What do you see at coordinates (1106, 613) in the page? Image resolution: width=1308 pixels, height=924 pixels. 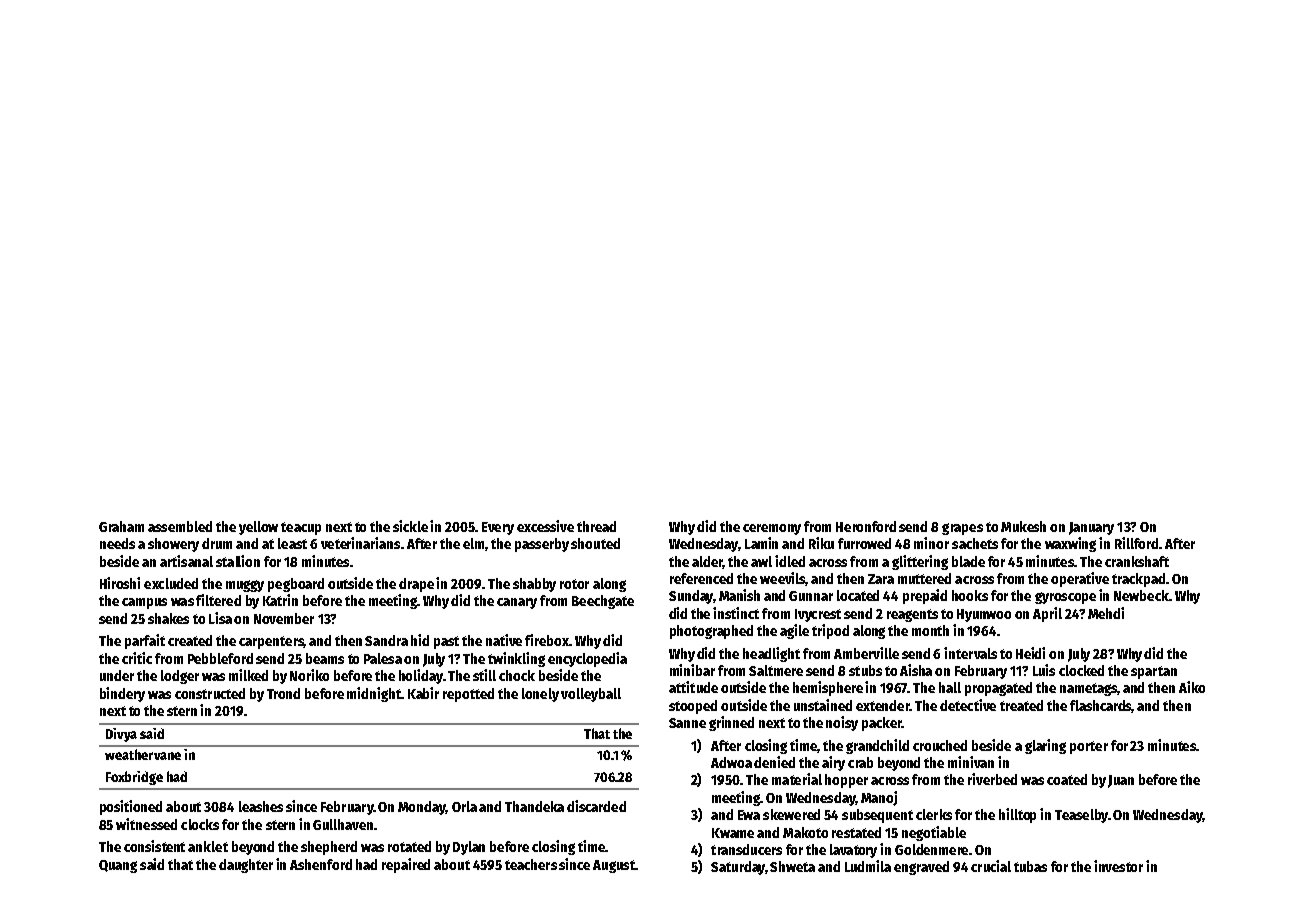 I see `Mehdi` at bounding box center [1106, 613].
